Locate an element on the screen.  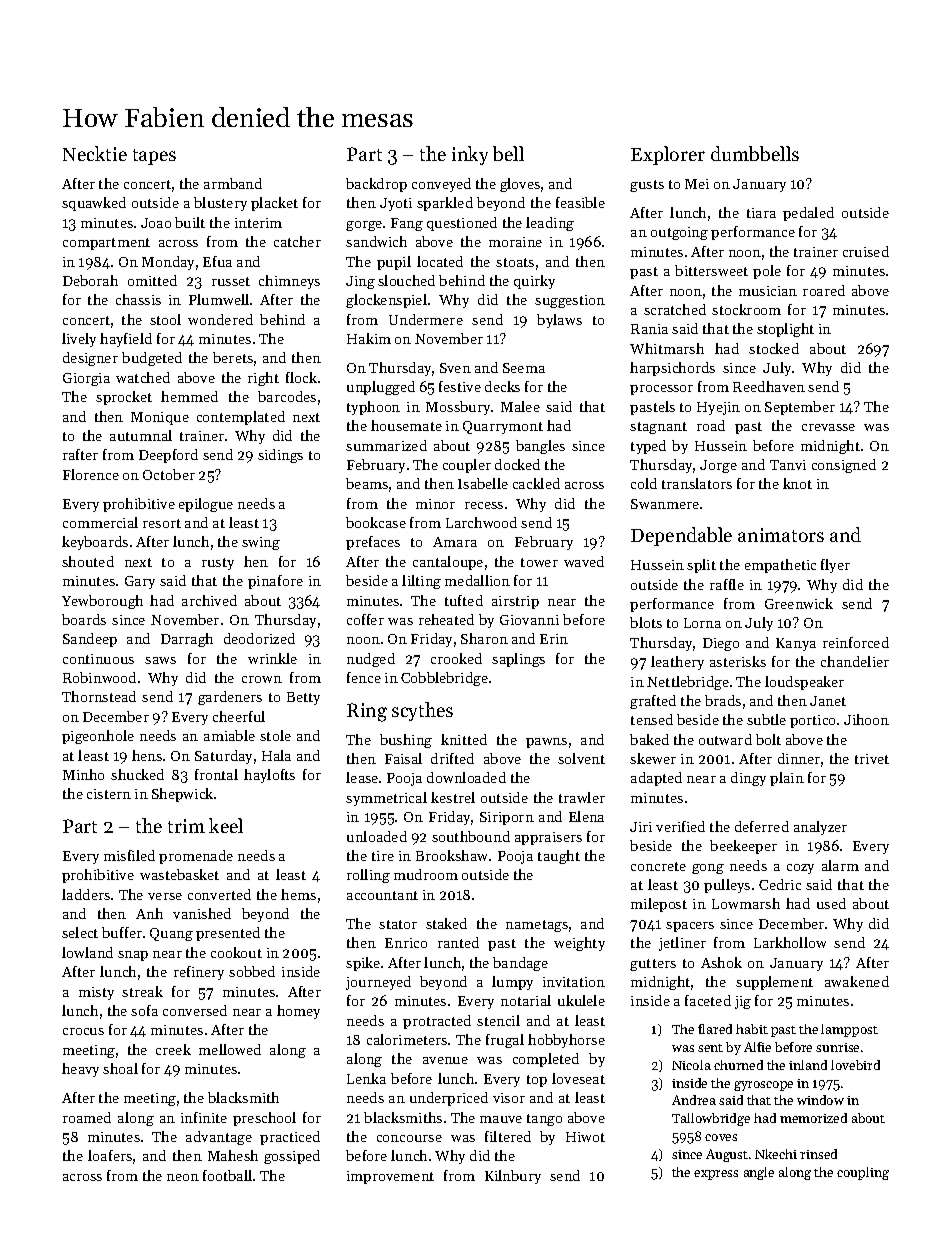
select is located at coordinates (80, 932).
